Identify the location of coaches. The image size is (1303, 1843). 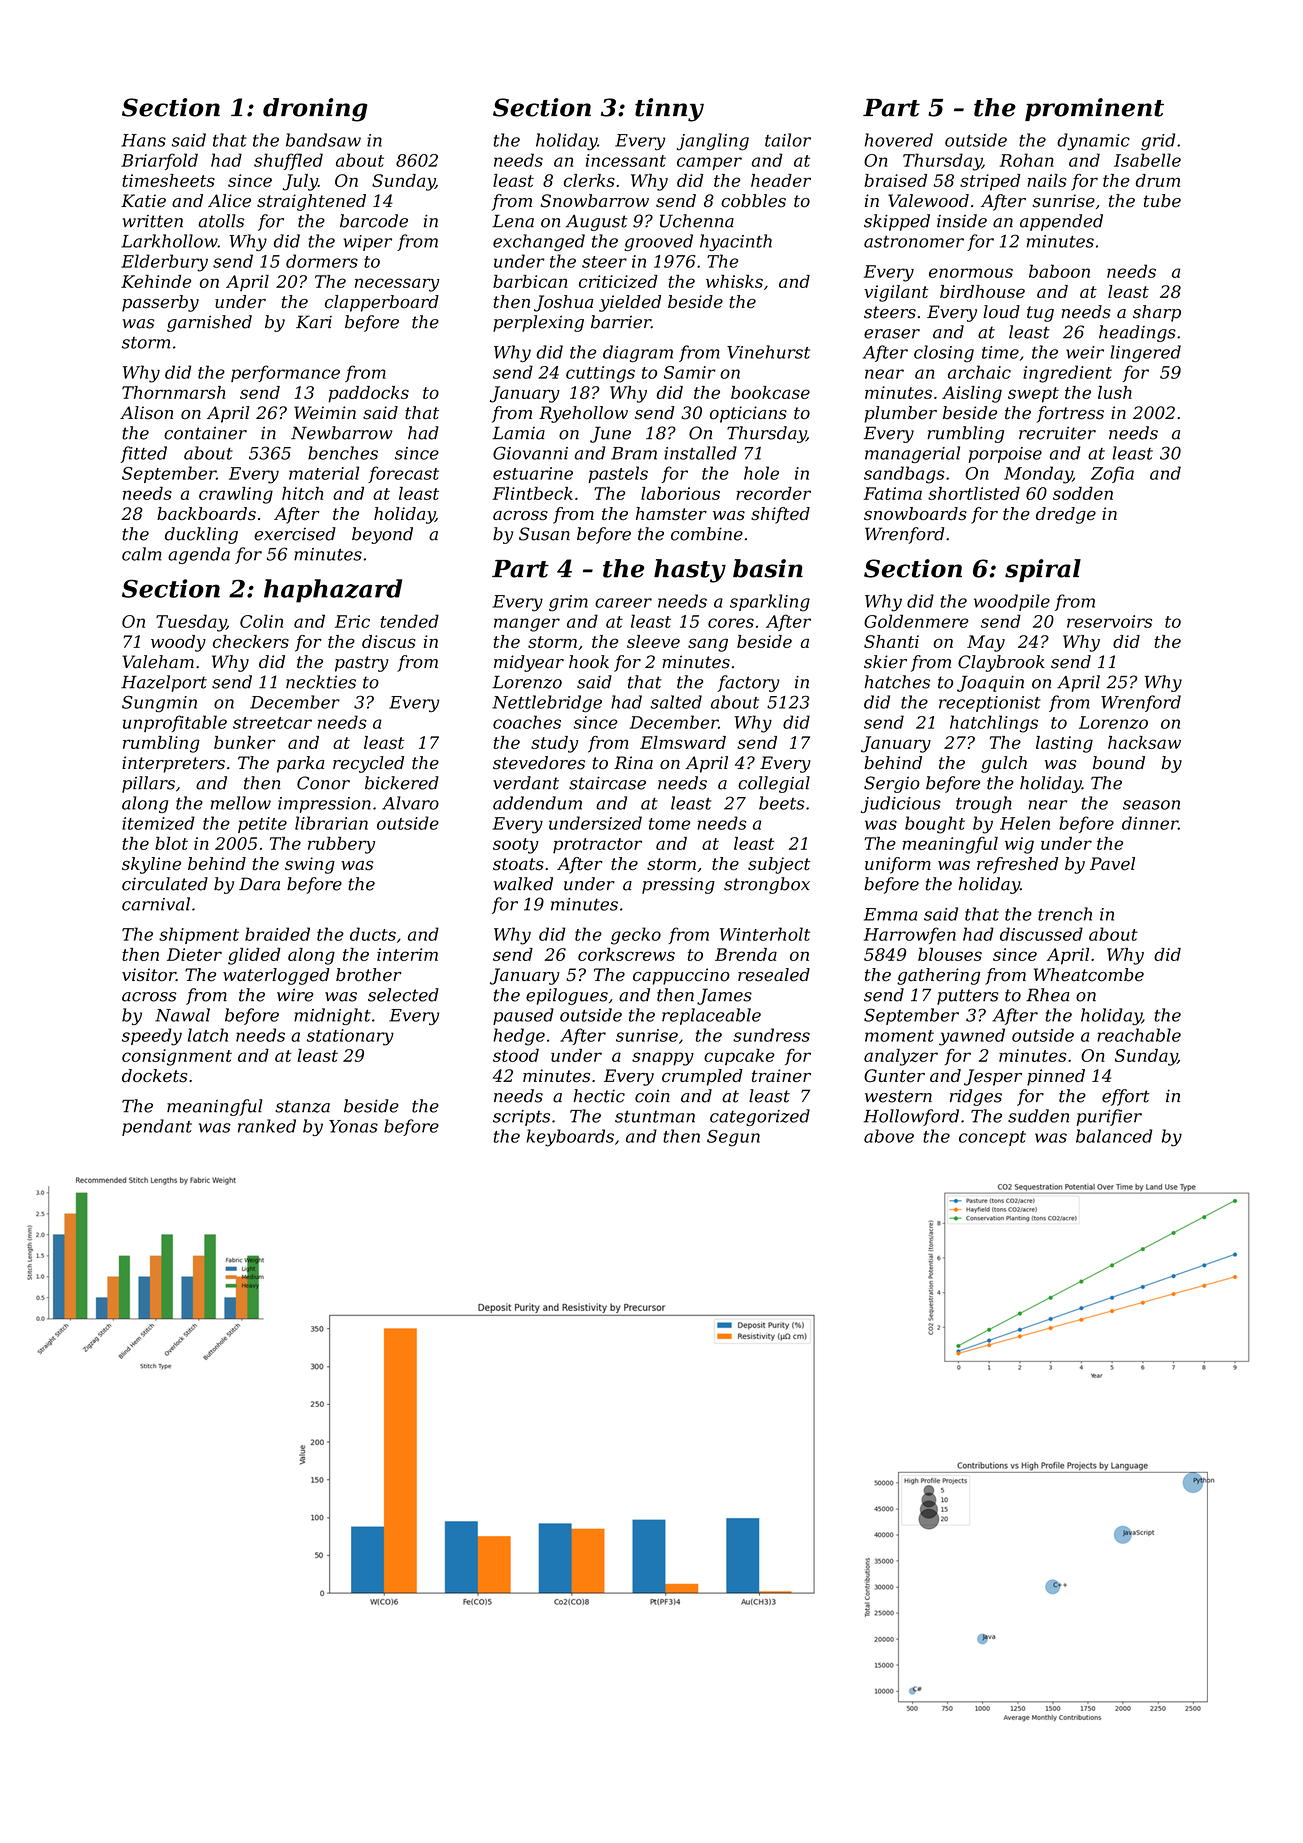
(527, 722).
